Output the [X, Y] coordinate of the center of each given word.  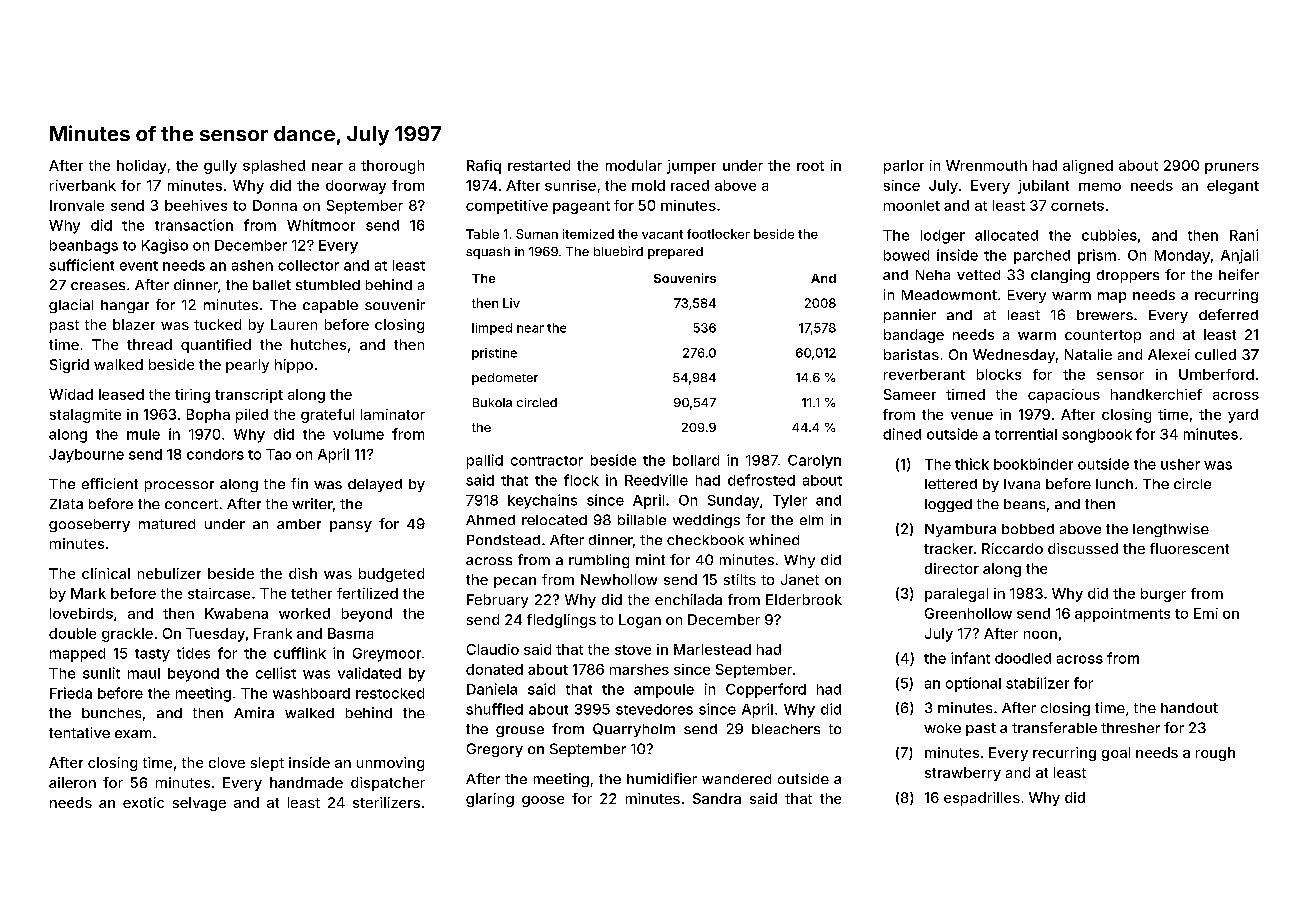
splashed [274, 167]
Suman [537, 234]
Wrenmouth [986, 165]
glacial [71, 306]
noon [1040, 635]
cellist [276, 673]
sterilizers [386, 802]
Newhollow [619, 579]
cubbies [1109, 235]
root [810, 166]
